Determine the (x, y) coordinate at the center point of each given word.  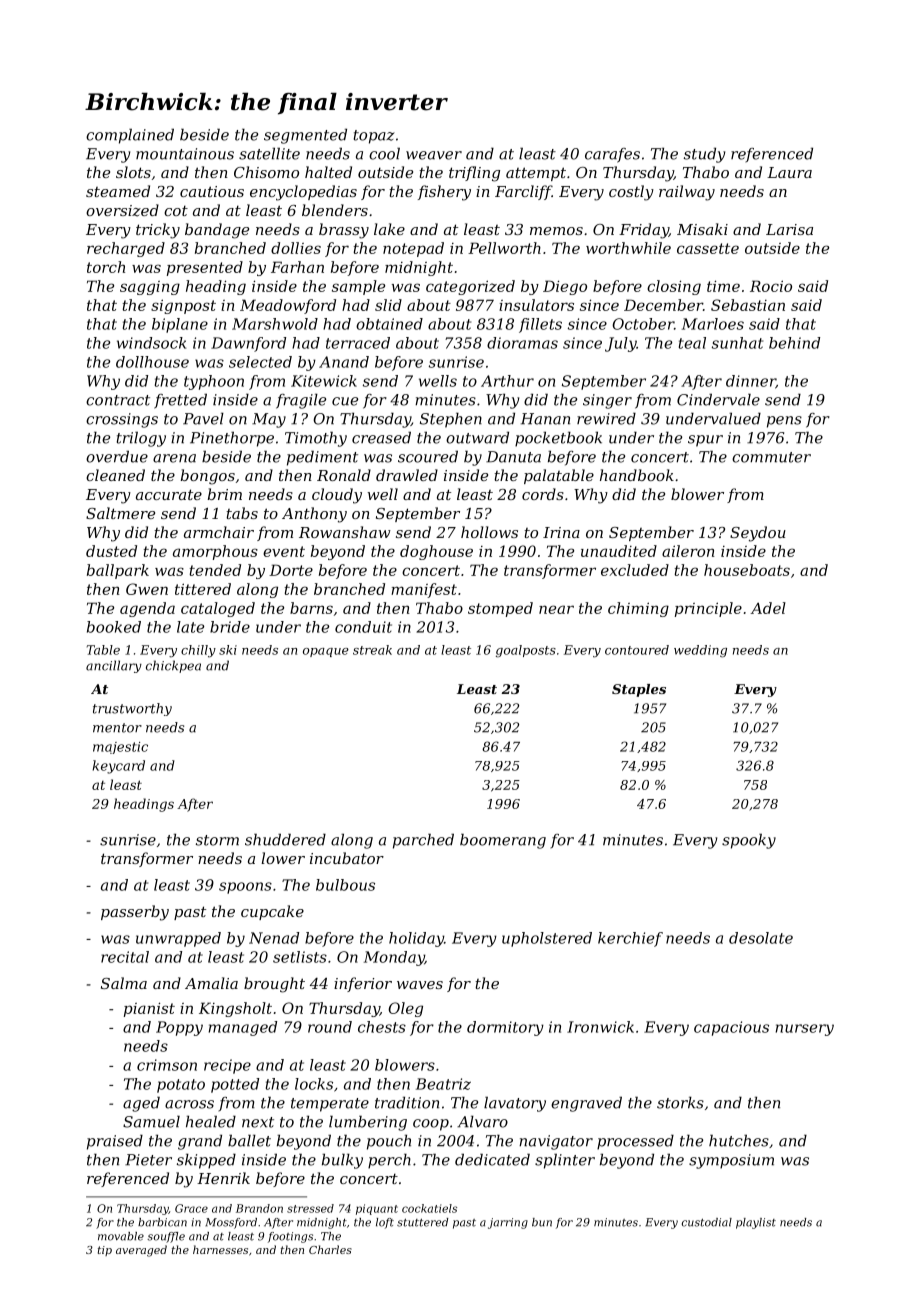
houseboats (747, 570)
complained (130, 136)
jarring (508, 1223)
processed (635, 1142)
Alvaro (482, 1121)
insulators (536, 305)
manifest (424, 590)
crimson (167, 1065)
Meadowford (288, 306)
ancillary (114, 666)
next (258, 1122)
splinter (565, 1161)
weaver (434, 155)
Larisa (789, 229)
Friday (644, 231)
